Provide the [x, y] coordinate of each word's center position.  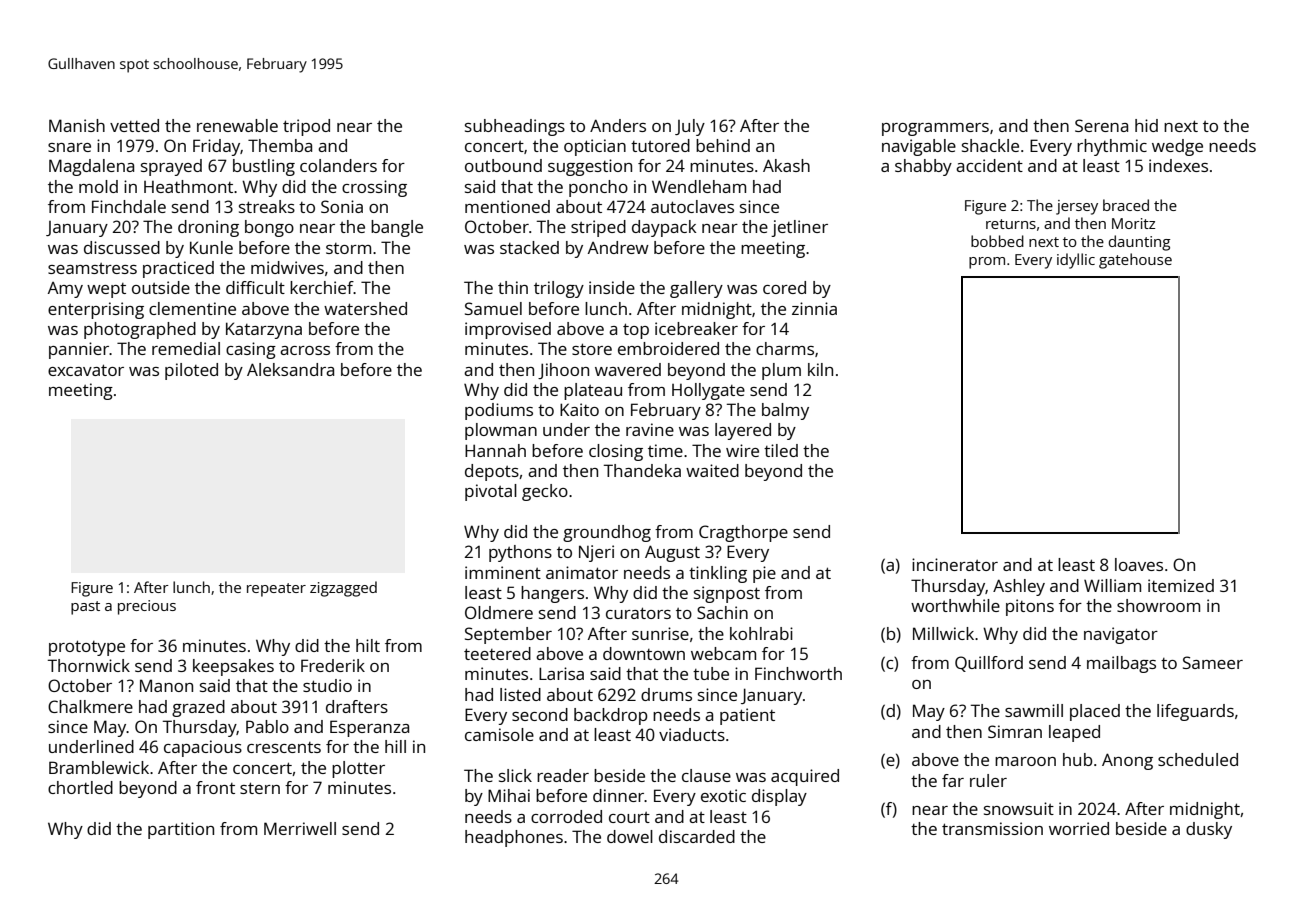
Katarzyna [264, 330]
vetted [134, 125]
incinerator [955, 564]
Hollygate [708, 391]
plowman [501, 431]
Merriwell [300, 828]
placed [1095, 712]
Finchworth [798, 673]
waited [712, 470]
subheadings [515, 127]
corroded [566, 816]
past [85, 608]
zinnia [814, 308]
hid [1146, 125]
